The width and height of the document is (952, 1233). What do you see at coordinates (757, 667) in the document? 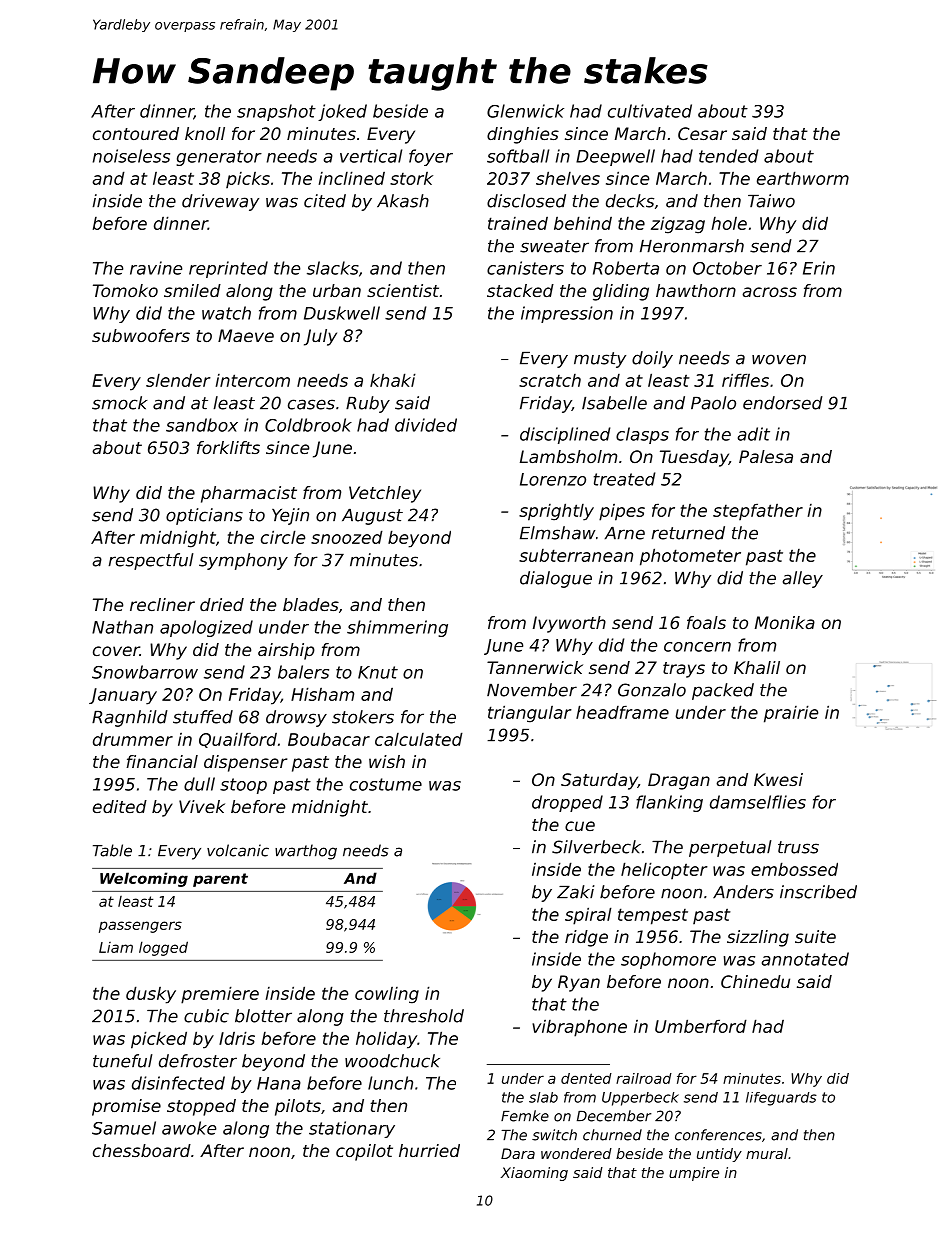
I see `Khalil` at bounding box center [757, 667].
